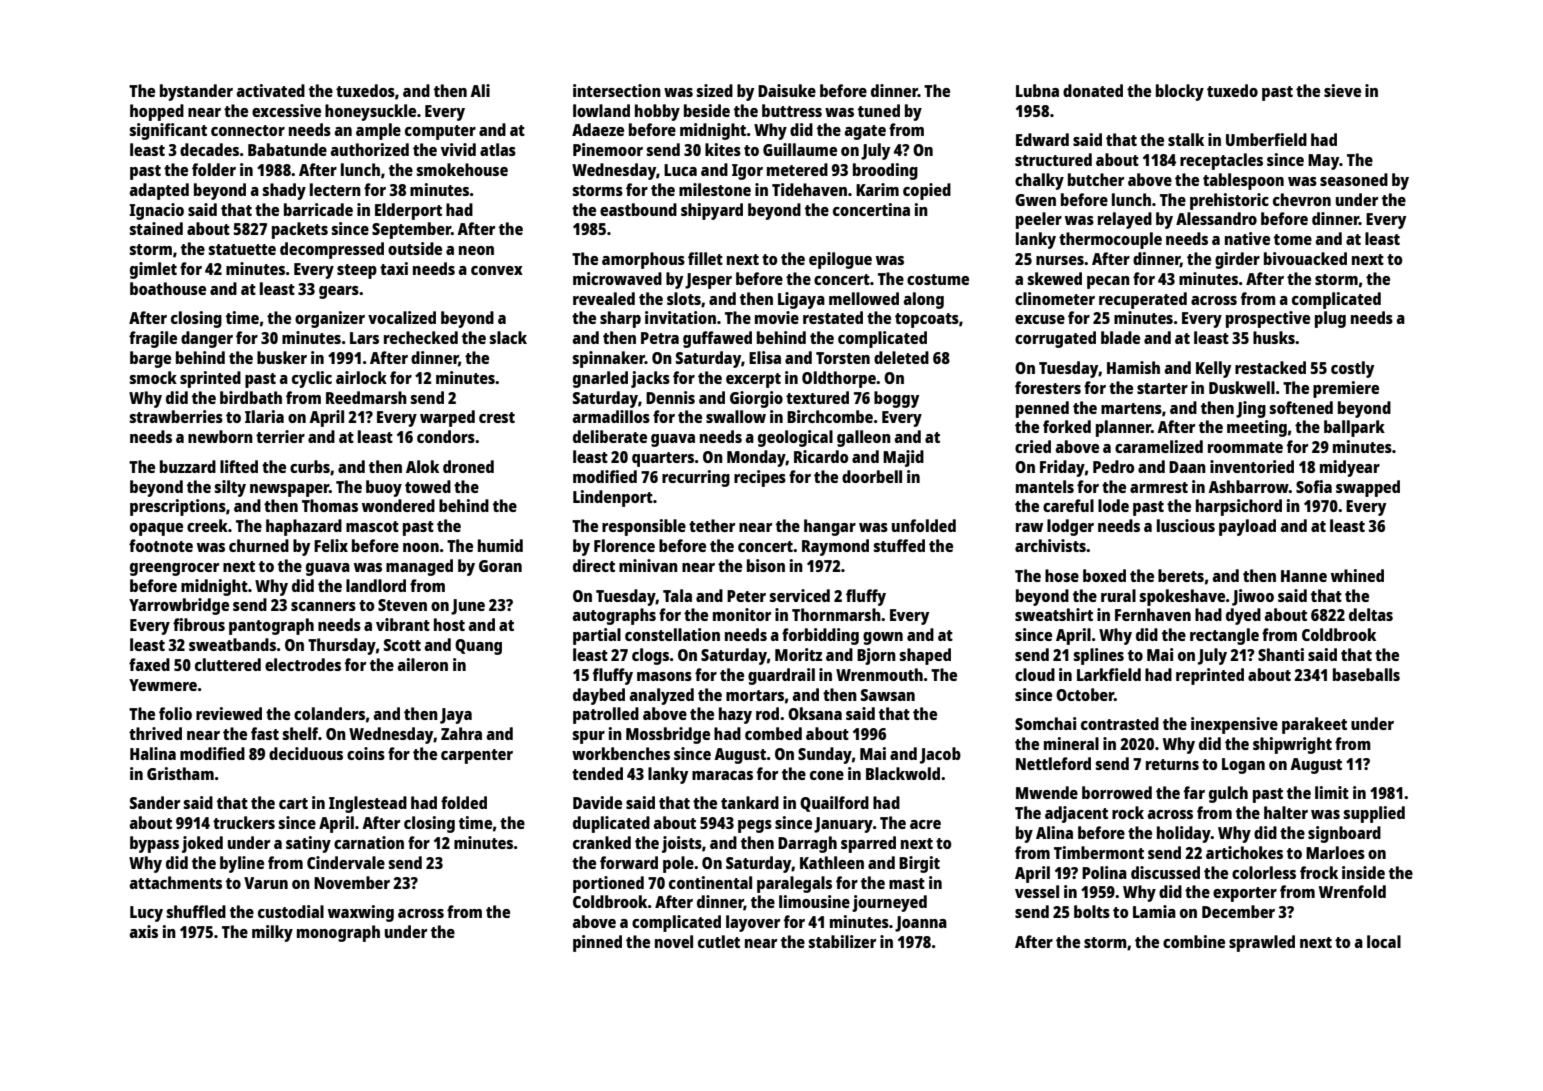 The width and height of the page is (1543, 1091). What do you see at coordinates (794, 884) in the page?
I see `paralegals` at bounding box center [794, 884].
